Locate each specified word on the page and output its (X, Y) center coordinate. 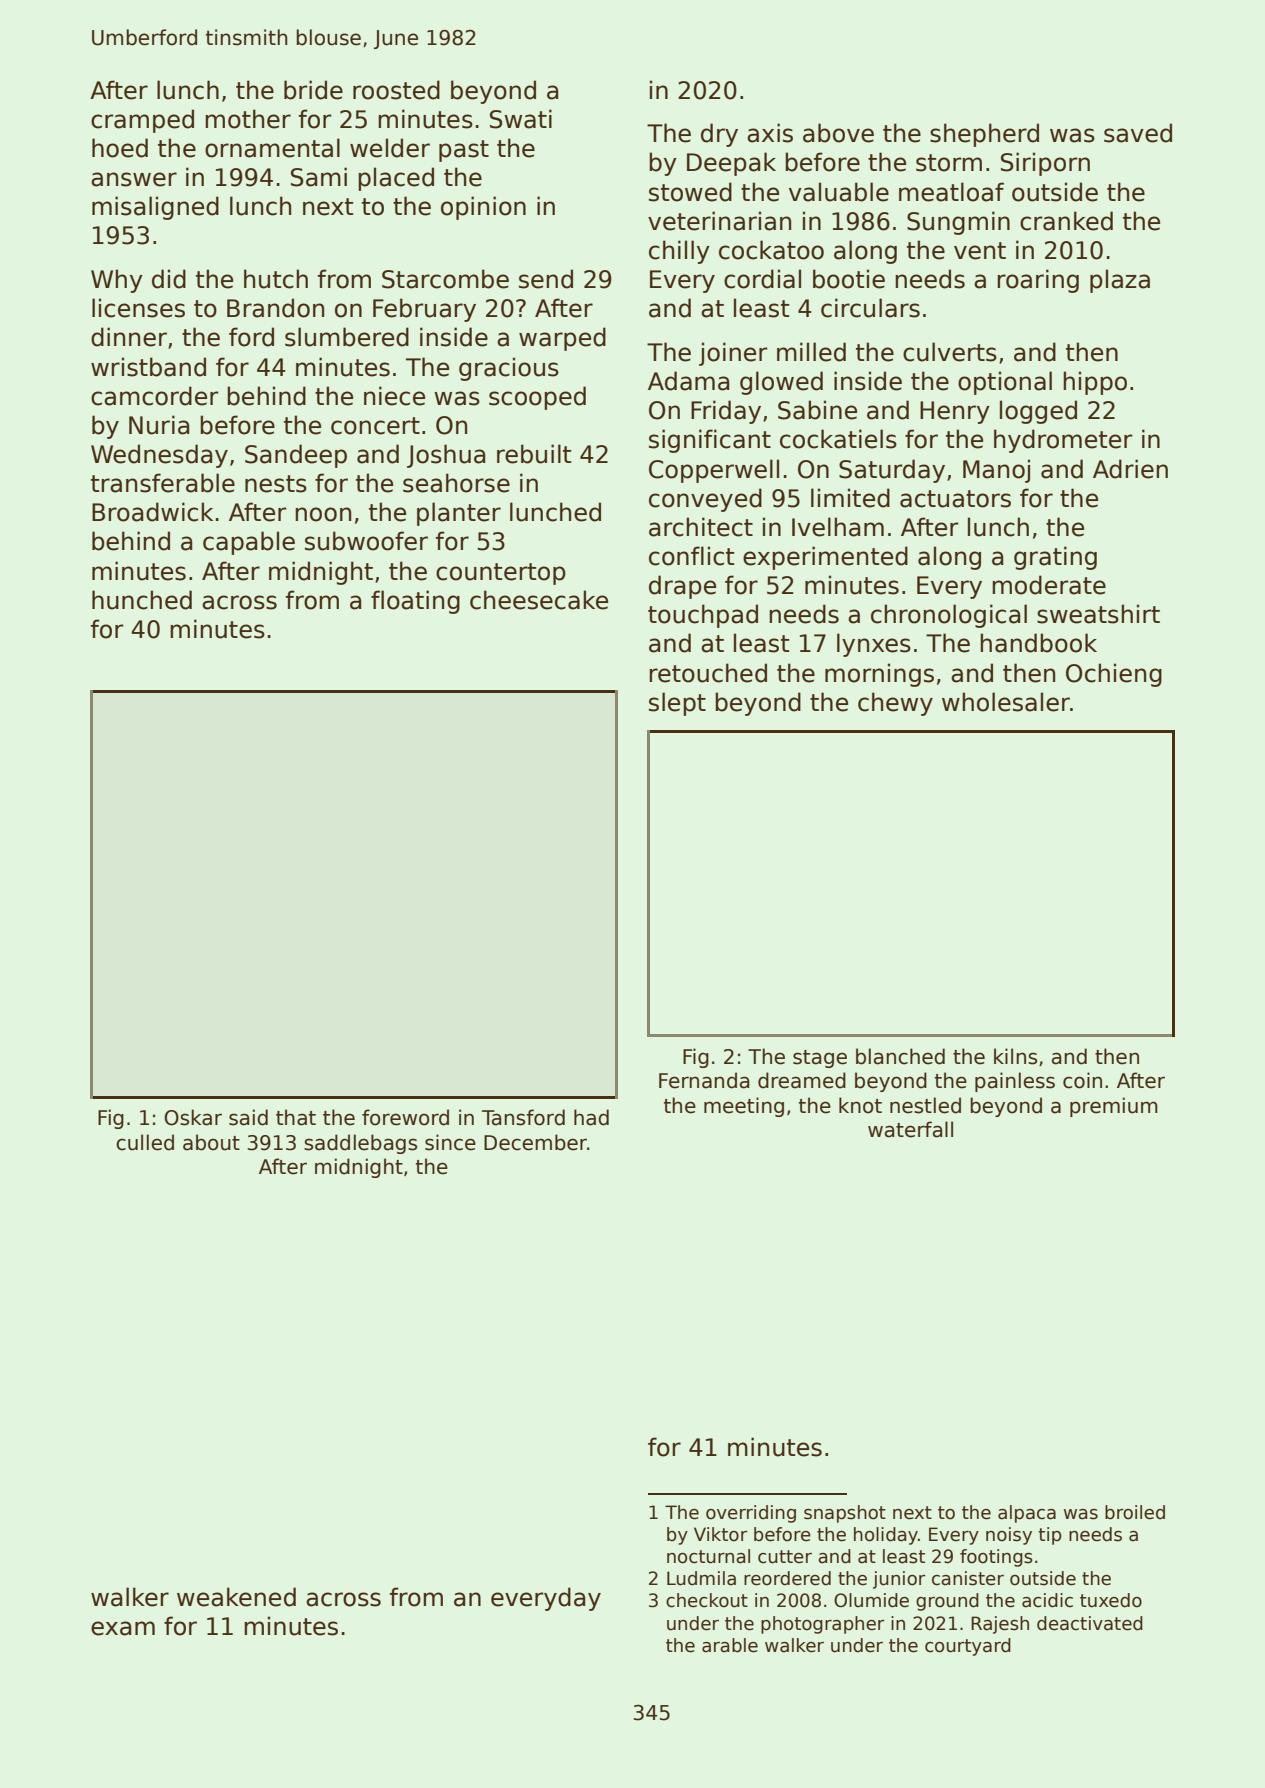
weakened (236, 1597)
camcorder (155, 396)
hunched (142, 600)
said (248, 1117)
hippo (1095, 383)
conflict (691, 556)
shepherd (984, 135)
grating (1055, 558)
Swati (521, 119)
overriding (751, 1514)
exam (123, 1628)
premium (1114, 1107)
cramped (142, 121)
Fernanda (704, 1080)
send (546, 279)
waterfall (910, 1129)
